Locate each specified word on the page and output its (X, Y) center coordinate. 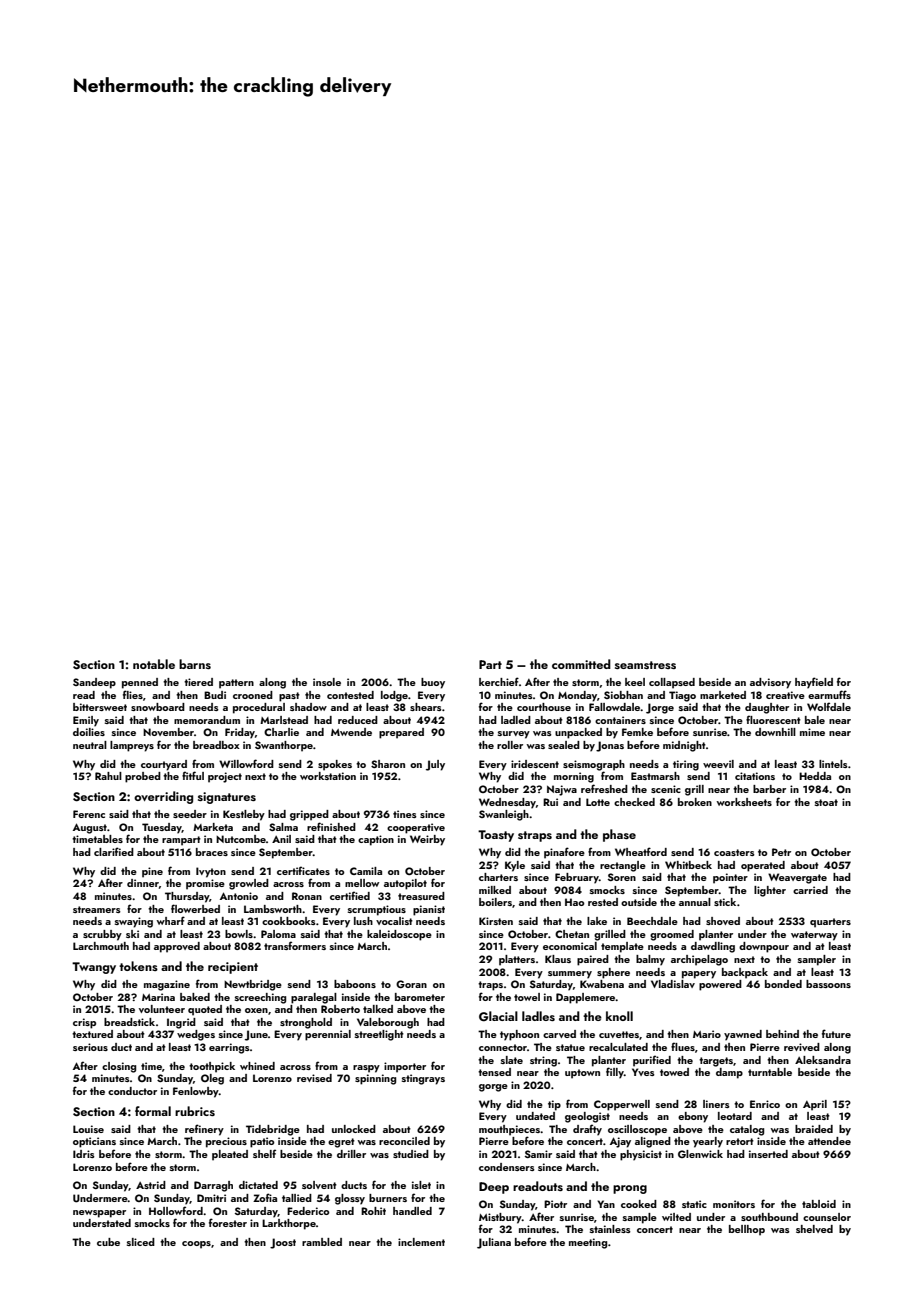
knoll (619, 1016)
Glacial (498, 1016)
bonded (783, 984)
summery (570, 975)
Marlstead (284, 720)
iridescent (535, 764)
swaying (134, 922)
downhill (775, 732)
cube (108, 1242)
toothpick (212, 1067)
